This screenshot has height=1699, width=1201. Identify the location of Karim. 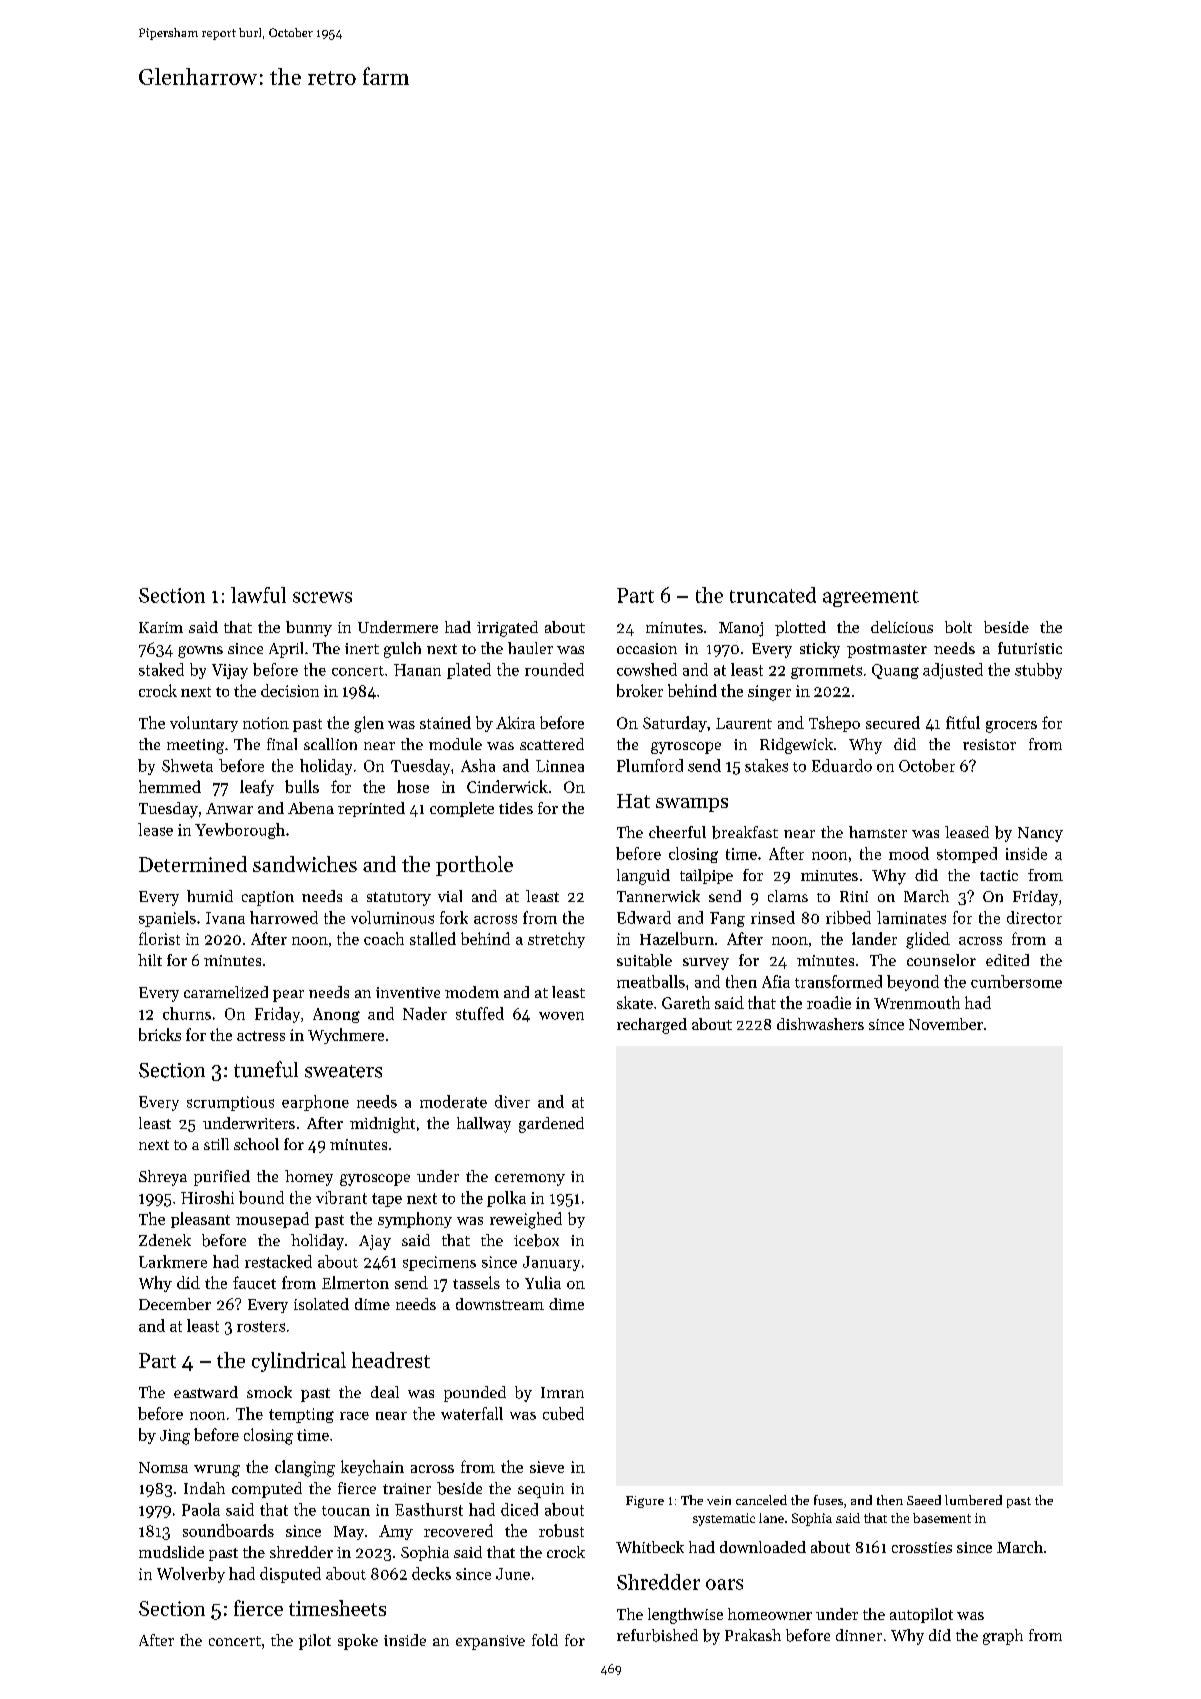
(161, 627).
